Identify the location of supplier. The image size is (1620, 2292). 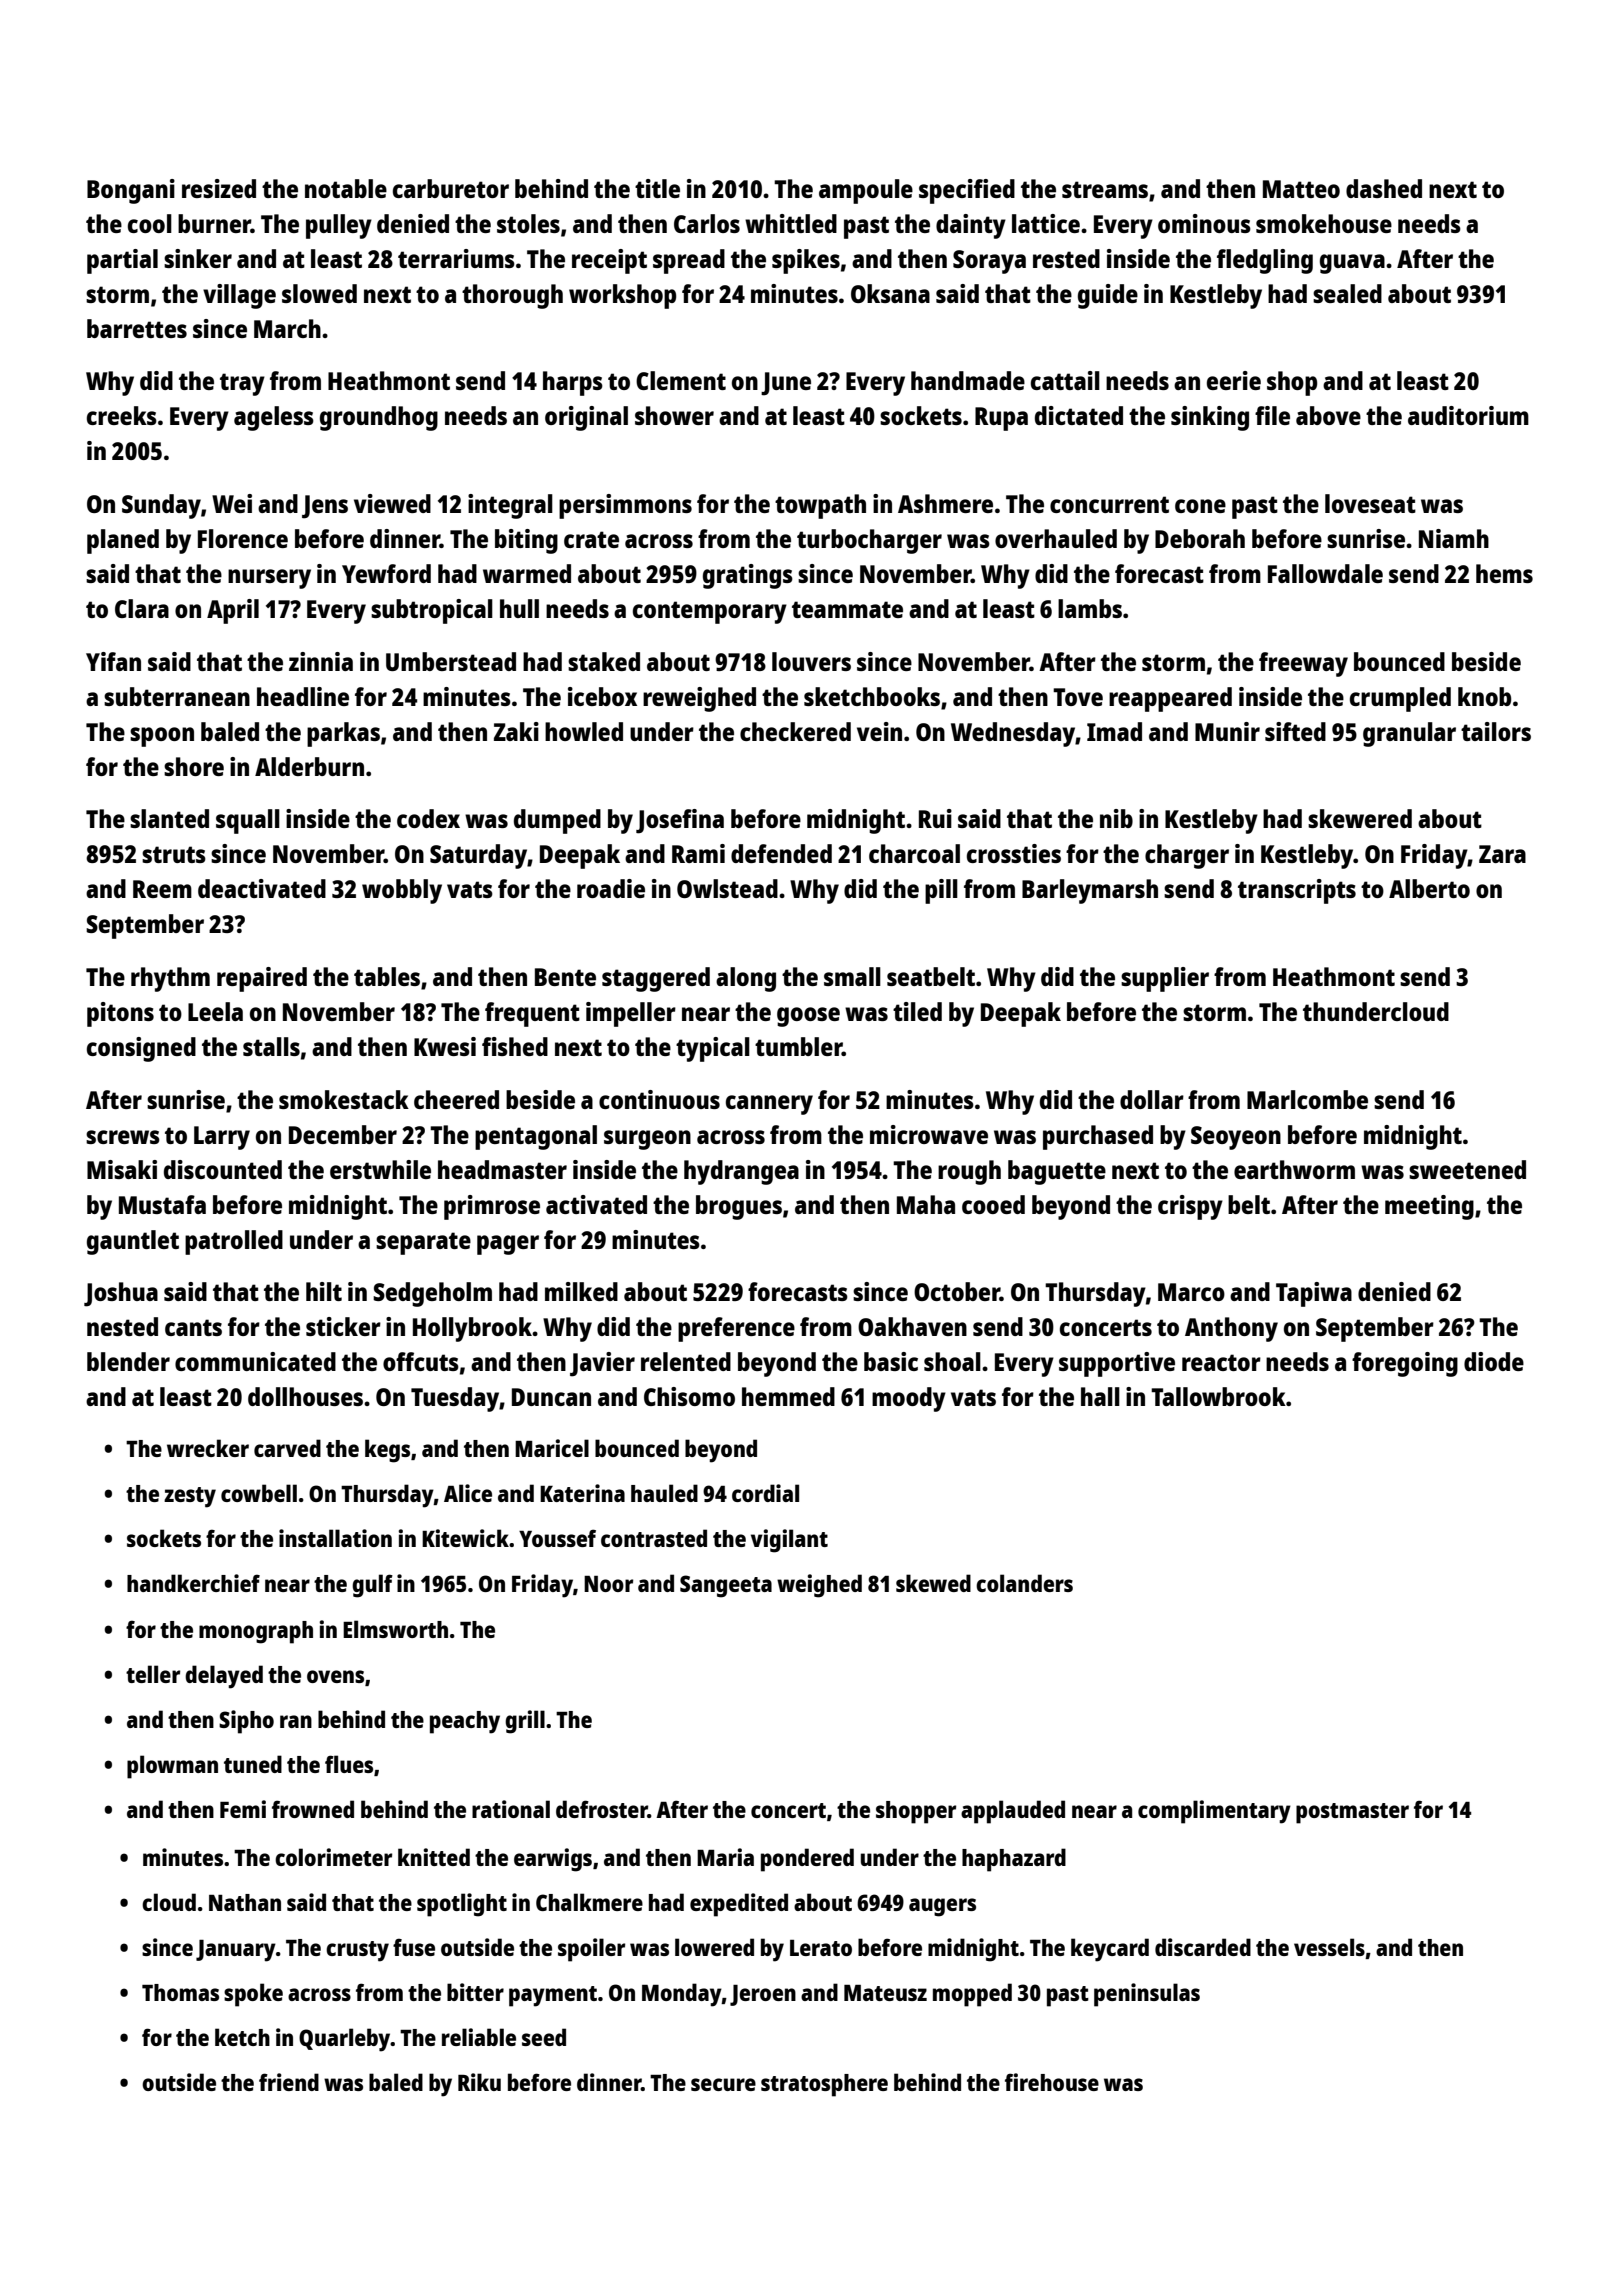
(1165, 979).
